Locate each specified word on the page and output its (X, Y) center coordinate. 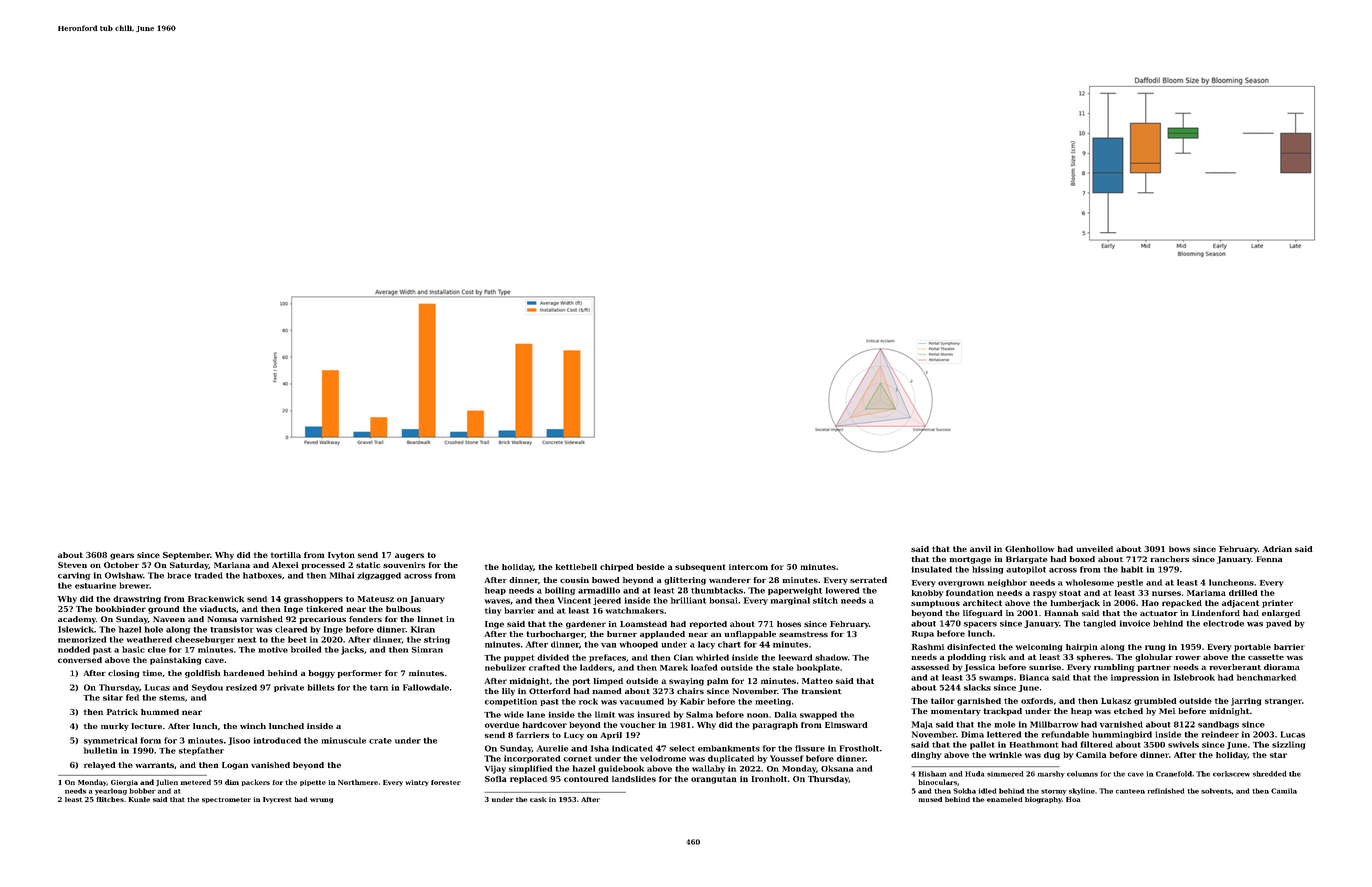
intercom (748, 567)
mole (1005, 724)
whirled (712, 657)
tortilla (286, 555)
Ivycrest (277, 800)
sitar (113, 697)
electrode (1223, 623)
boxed (1082, 559)
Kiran (423, 629)
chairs (690, 691)
